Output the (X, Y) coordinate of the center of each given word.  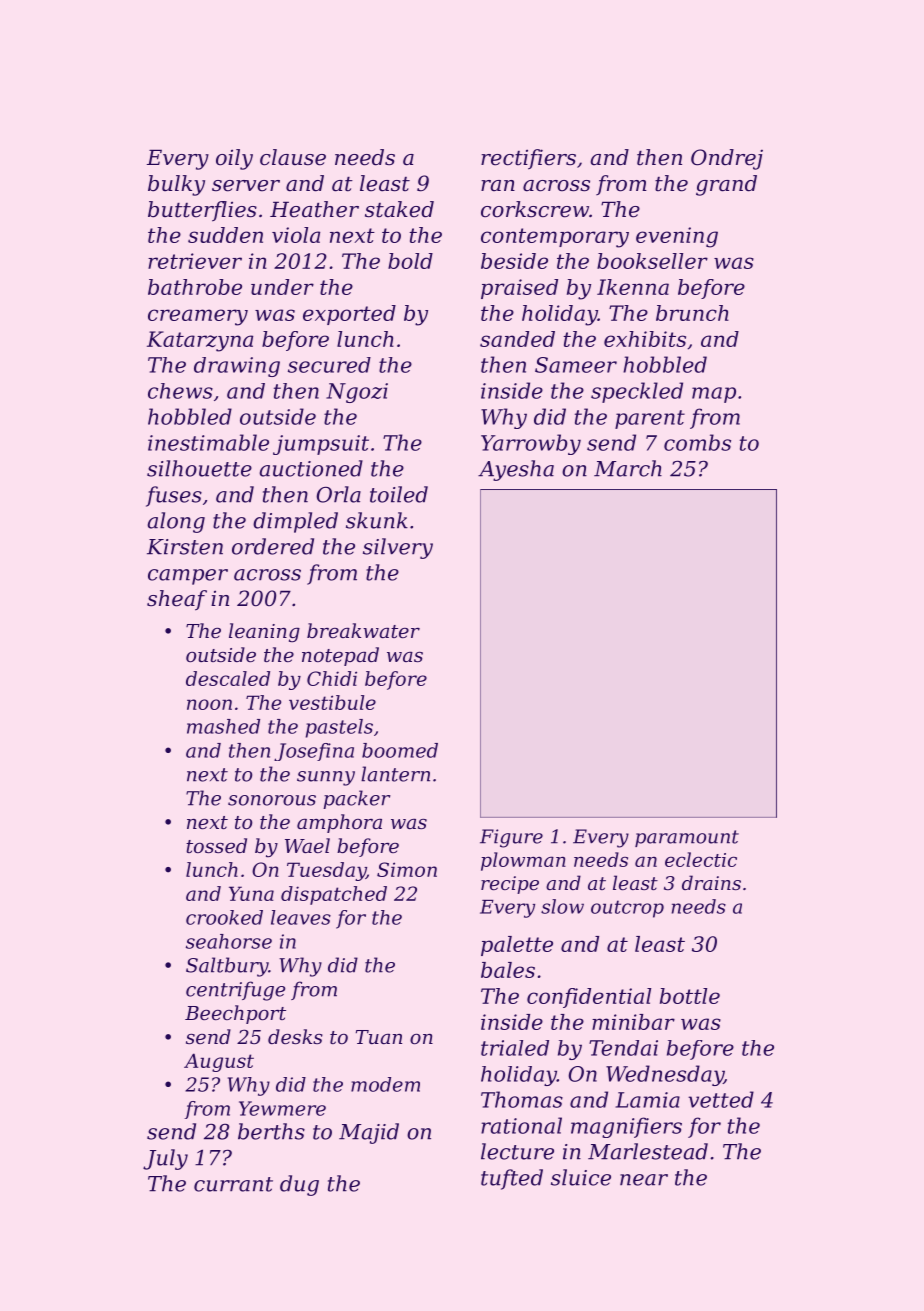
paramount (687, 838)
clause (293, 157)
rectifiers (528, 159)
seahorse (229, 941)
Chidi (332, 678)
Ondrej (727, 159)
